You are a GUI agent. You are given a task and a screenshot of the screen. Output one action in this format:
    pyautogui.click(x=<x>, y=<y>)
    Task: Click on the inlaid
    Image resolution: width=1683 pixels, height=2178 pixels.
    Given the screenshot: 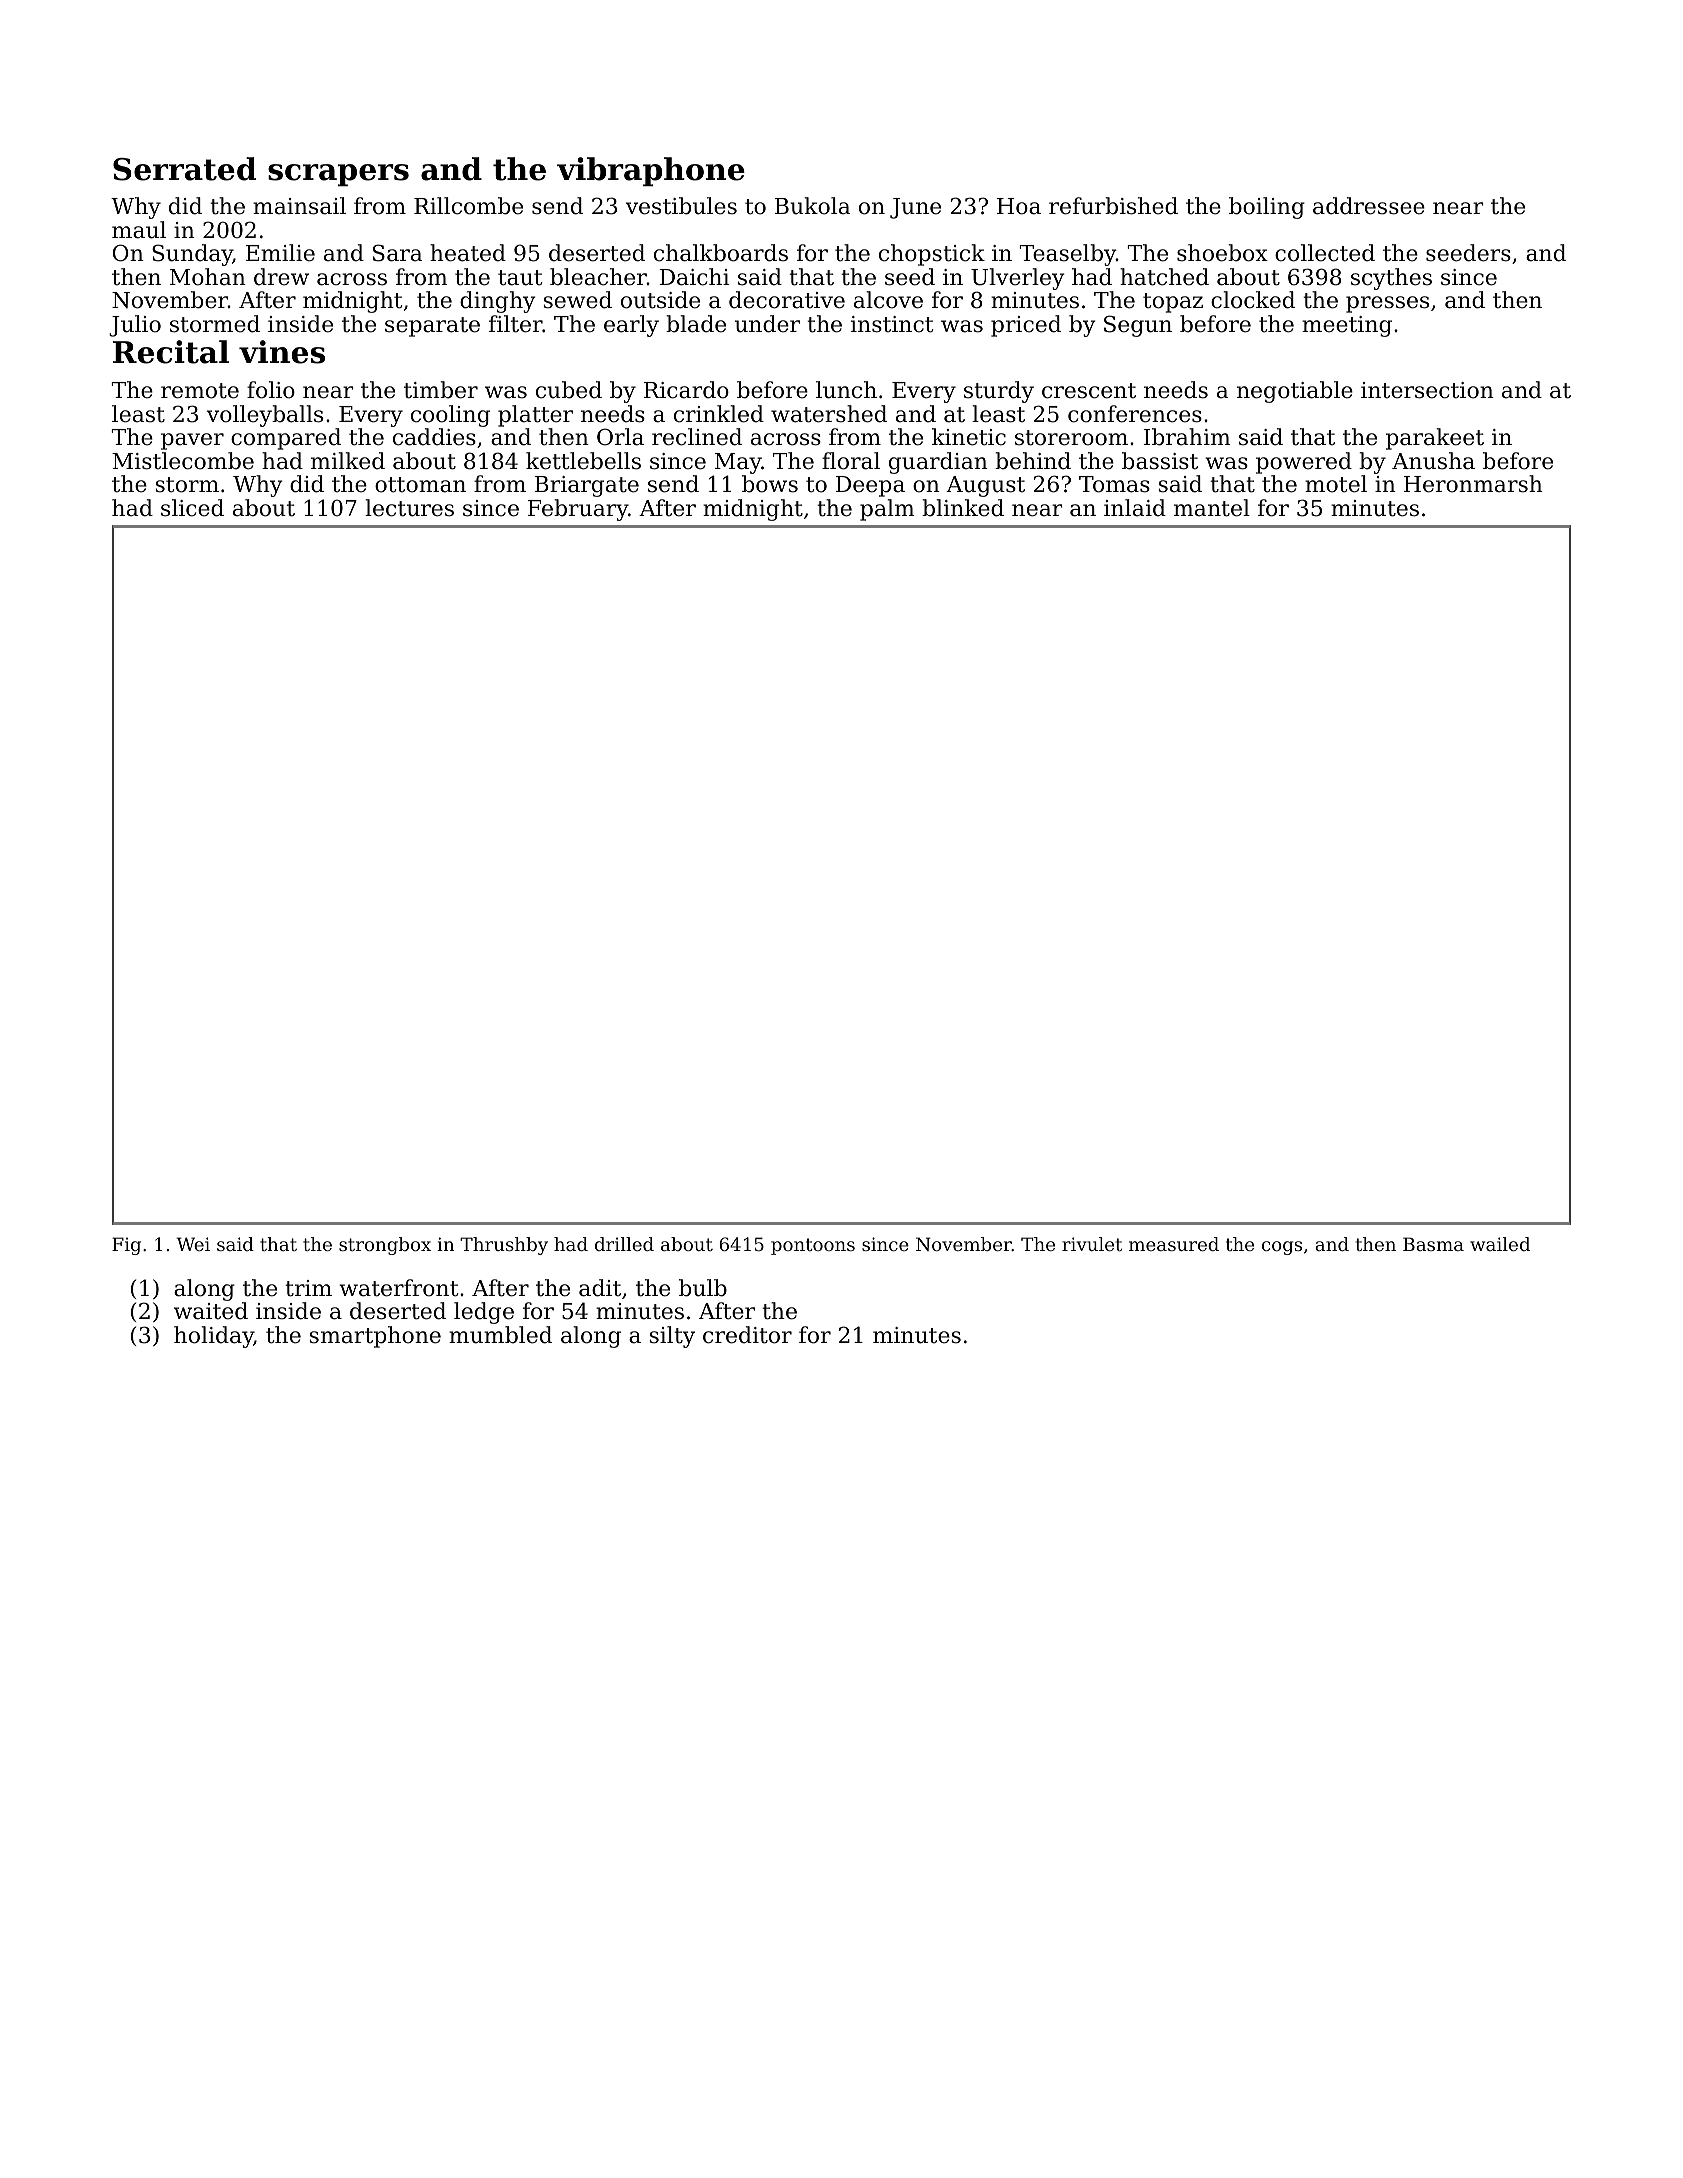 What is the action you would take?
    pyautogui.click(x=1135, y=508)
